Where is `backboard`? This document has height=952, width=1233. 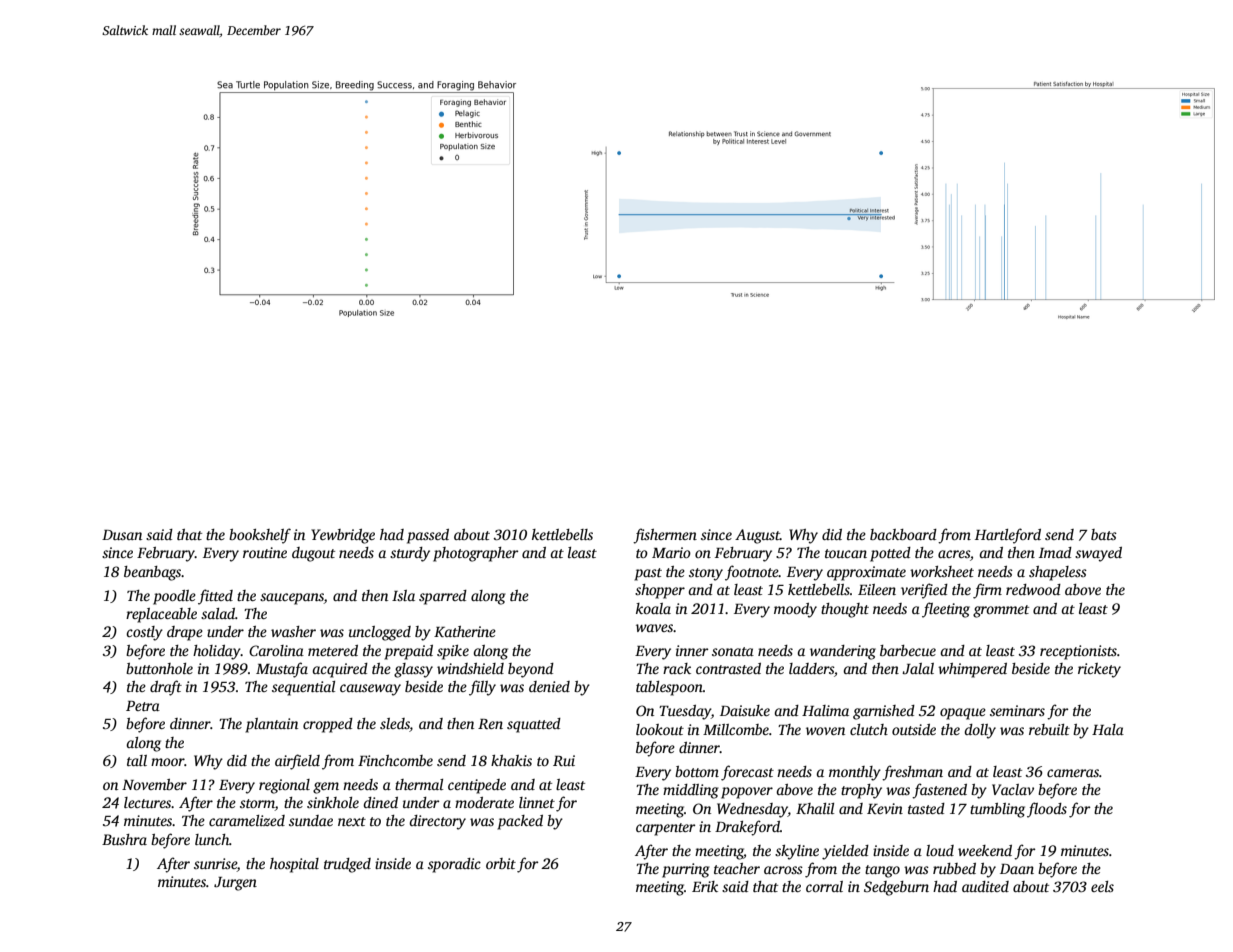
backboard is located at coordinates (903, 534).
